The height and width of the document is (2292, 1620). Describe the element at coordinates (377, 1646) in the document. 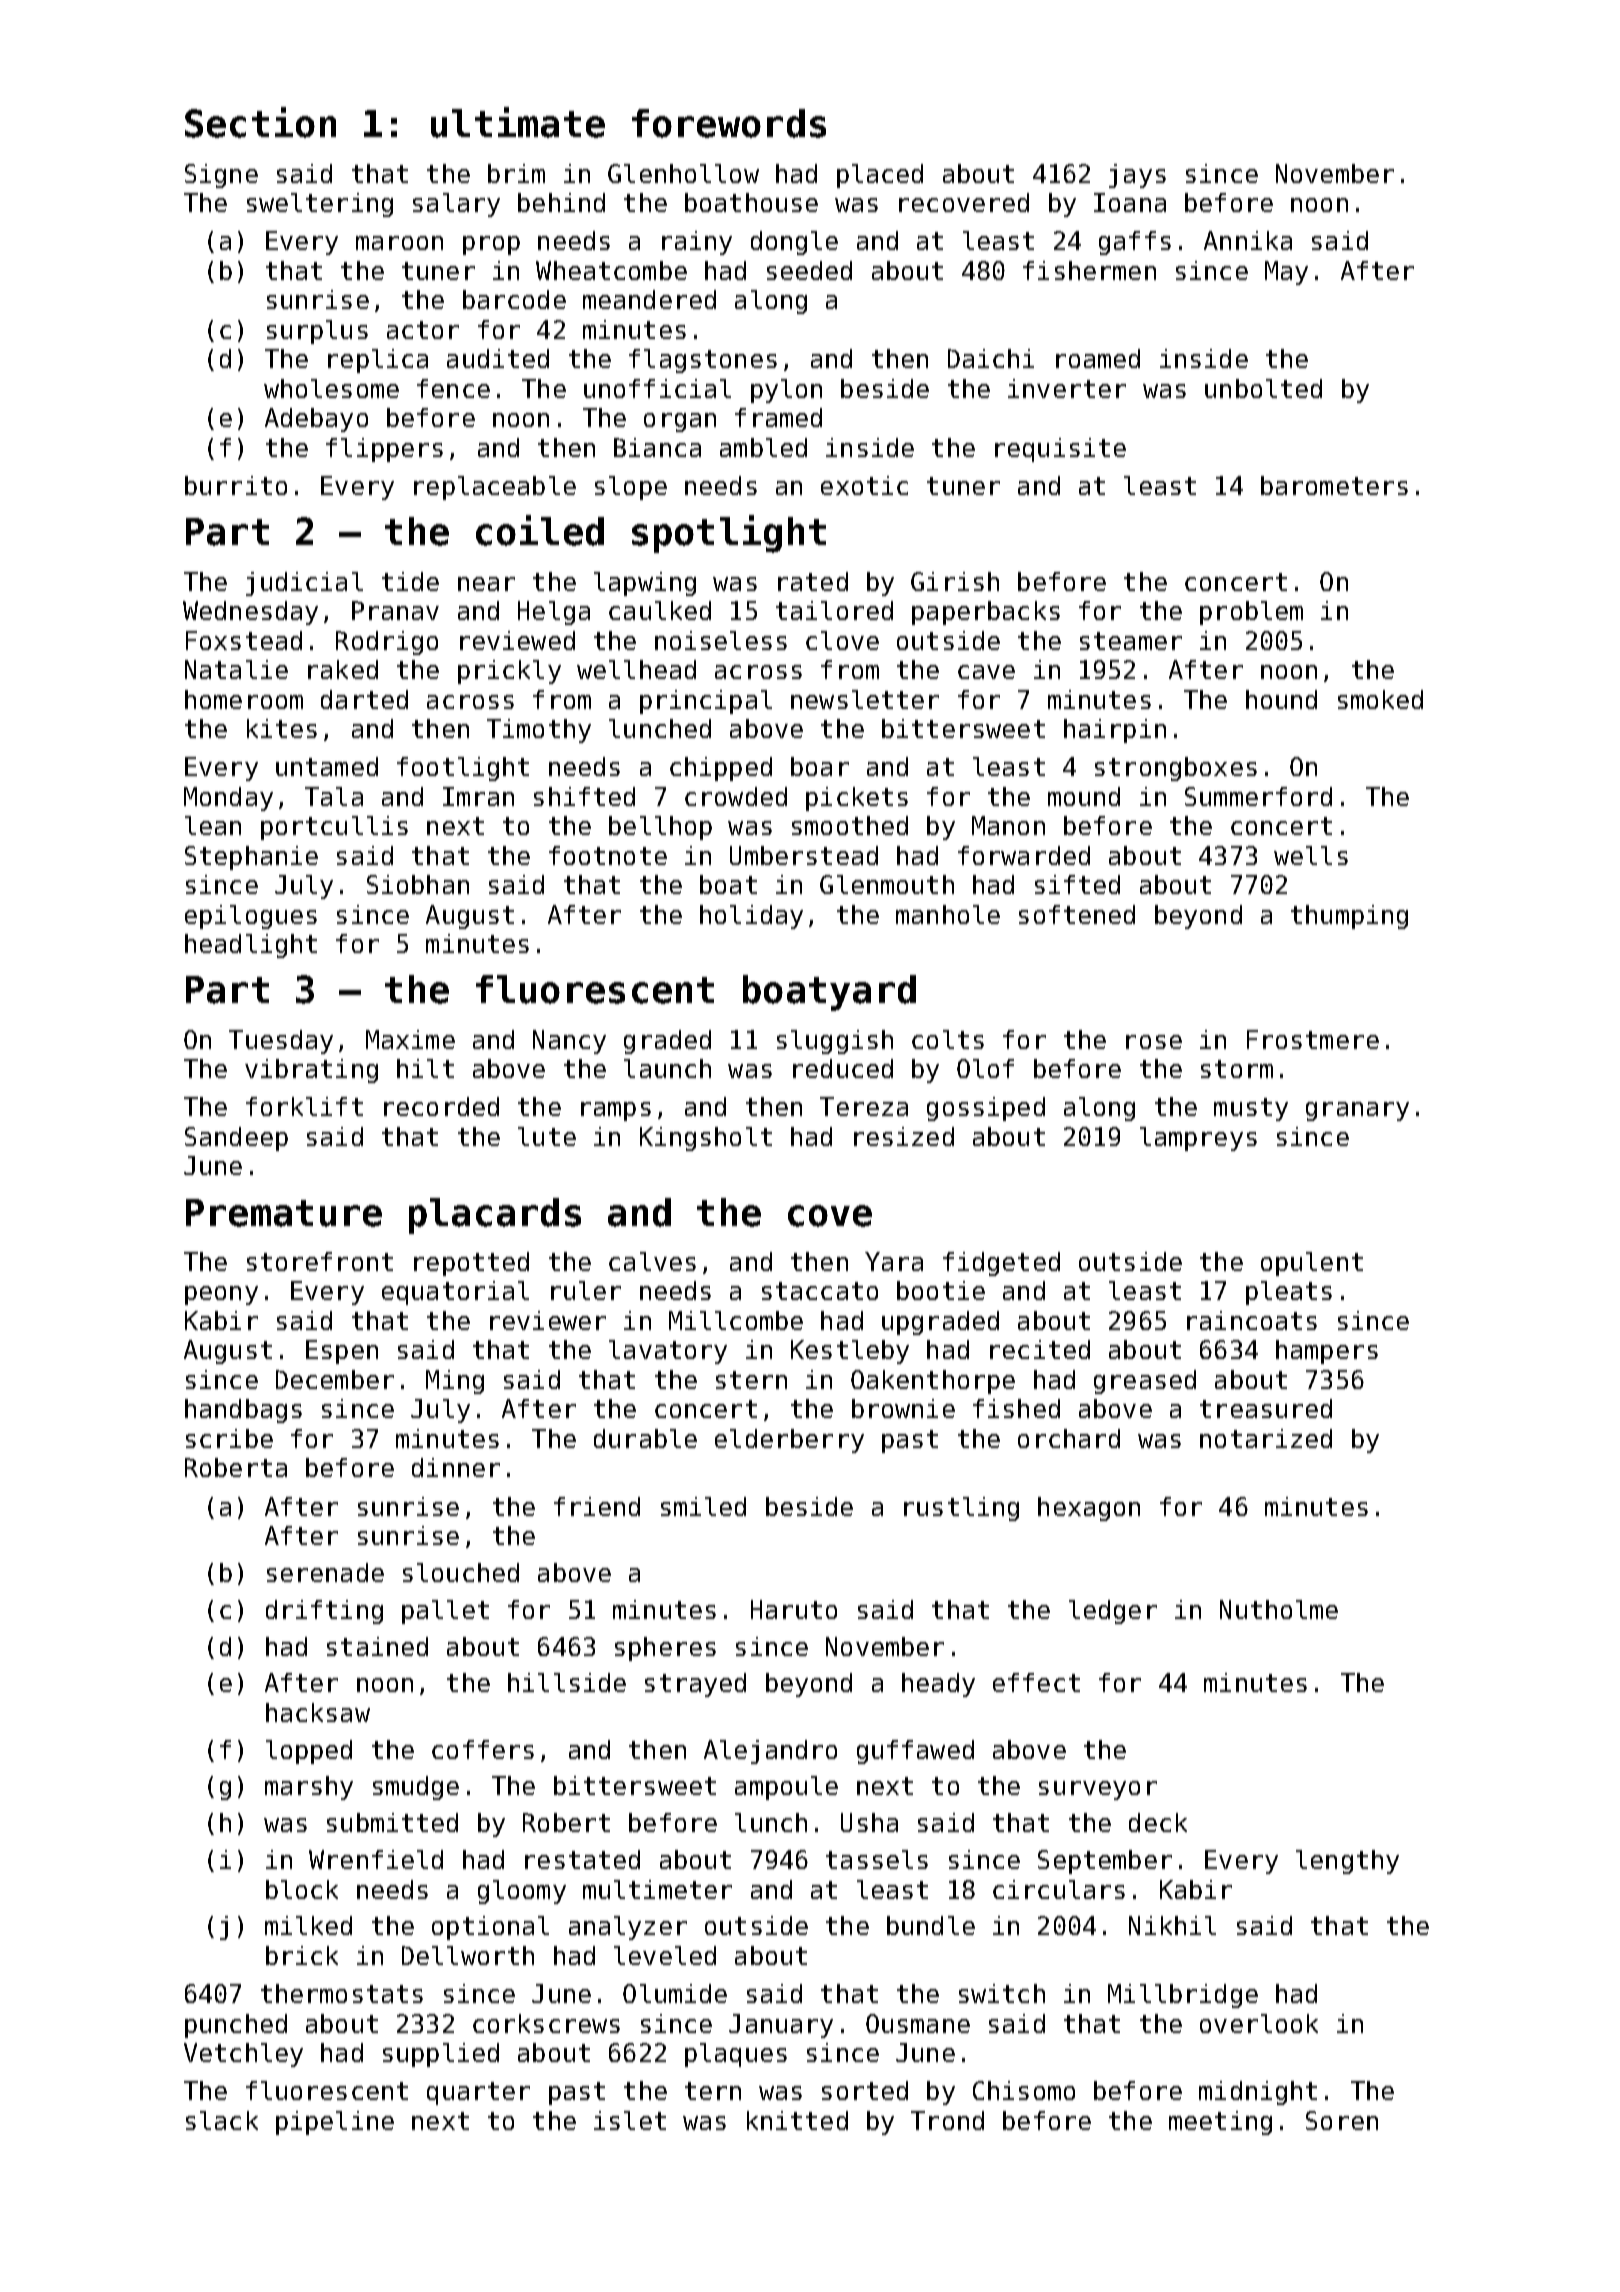

I see `stained` at that location.
